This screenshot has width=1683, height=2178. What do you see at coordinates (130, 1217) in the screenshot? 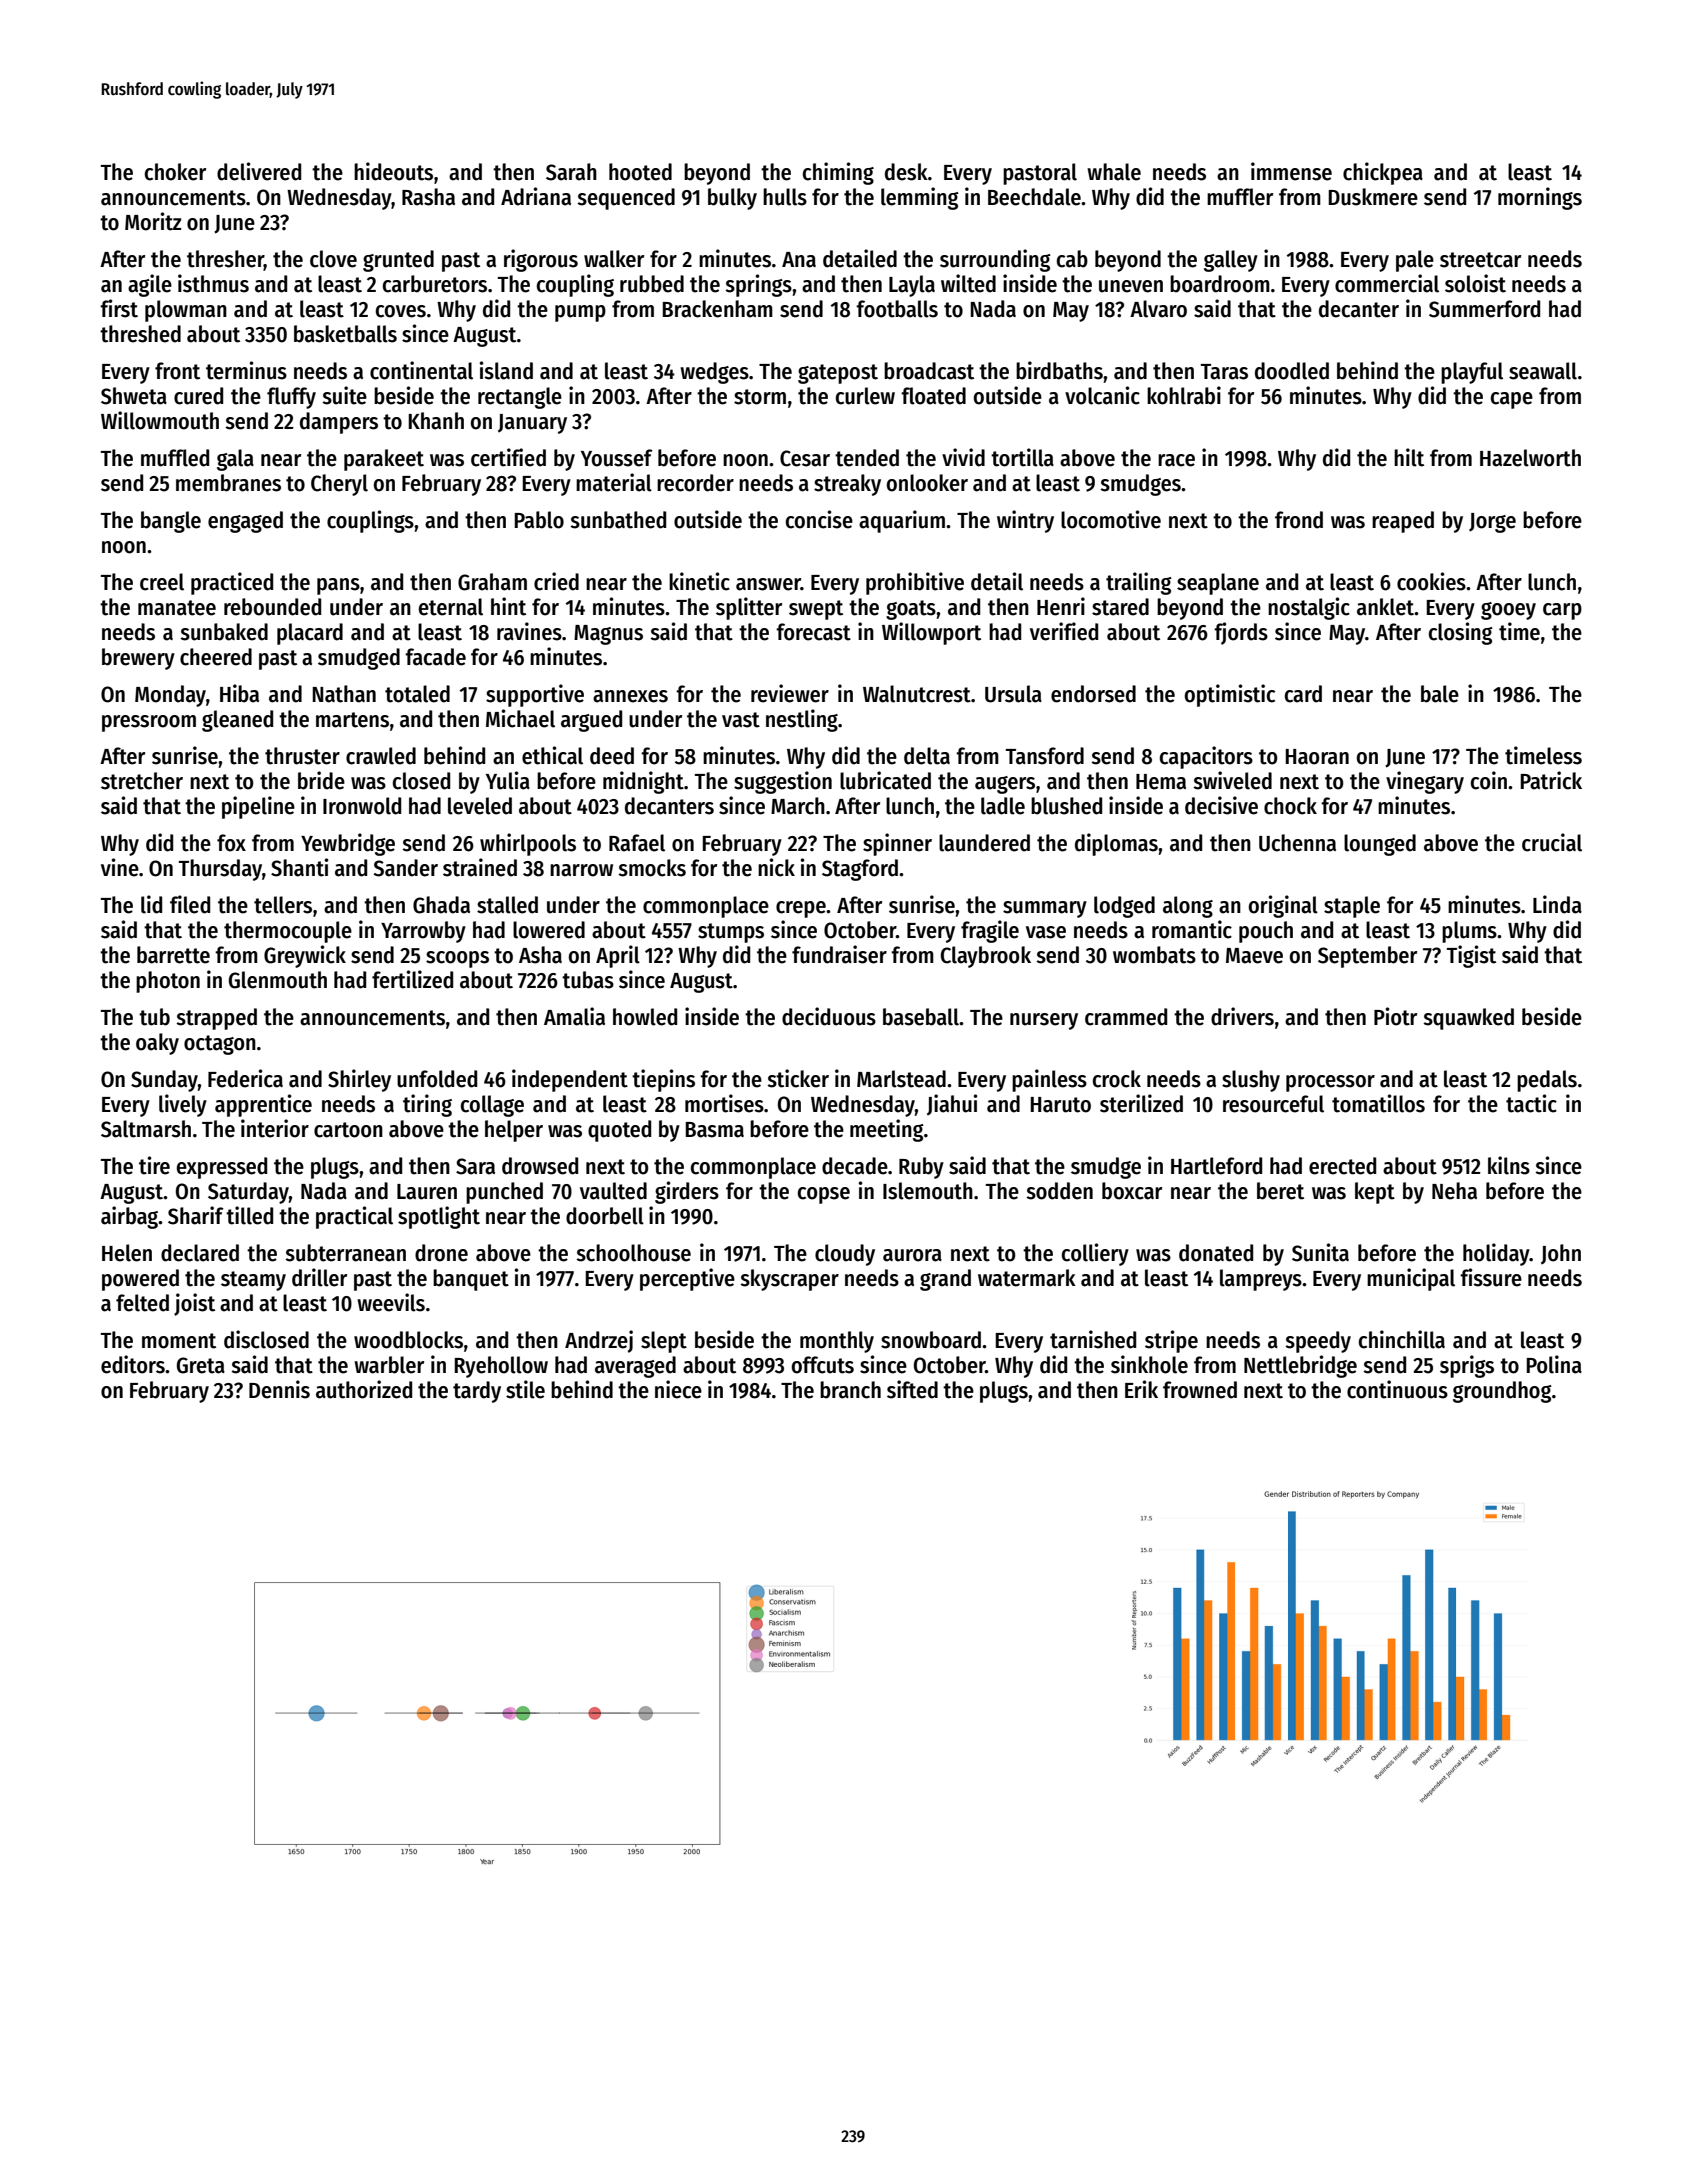
I see `airbag` at bounding box center [130, 1217].
